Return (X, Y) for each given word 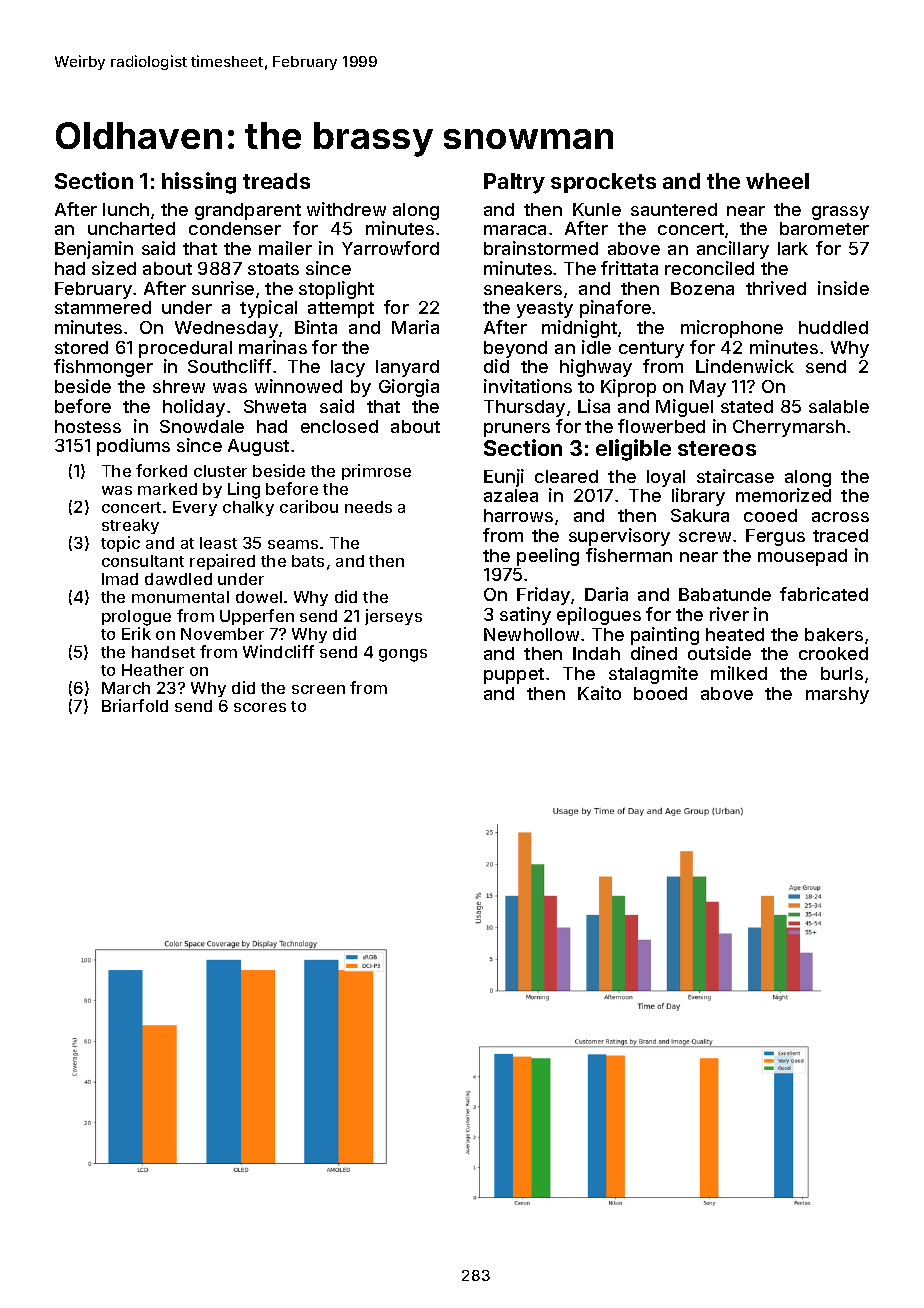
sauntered (674, 209)
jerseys (393, 617)
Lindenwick (745, 366)
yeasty (545, 310)
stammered (103, 307)
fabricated (824, 594)
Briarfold (135, 705)
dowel (259, 597)
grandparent (248, 211)
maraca (515, 230)
